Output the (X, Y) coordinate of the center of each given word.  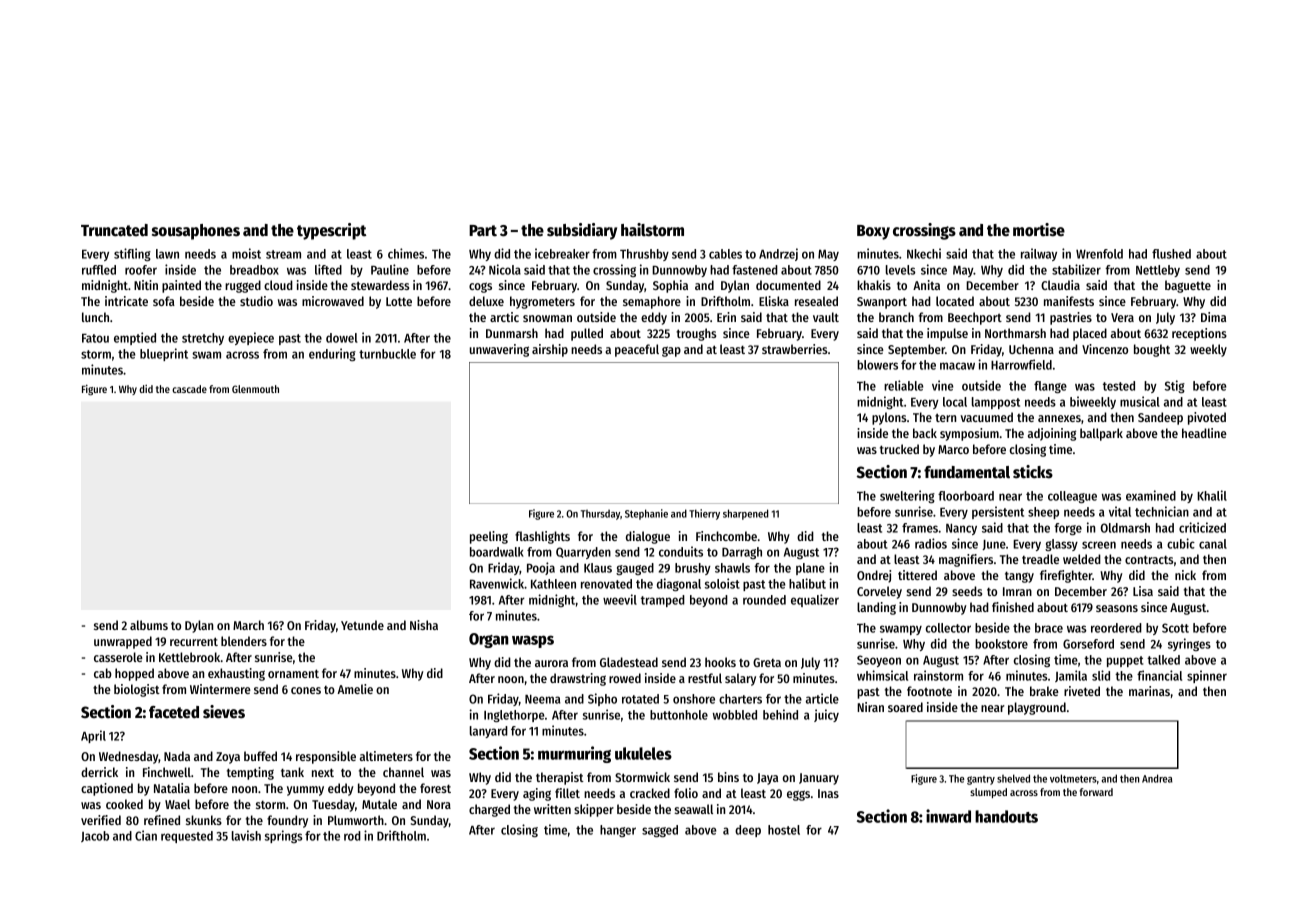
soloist (722, 583)
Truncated (114, 230)
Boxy (873, 232)
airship (550, 350)
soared (905, 707)
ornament (293, 673)
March (248, 625)
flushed (1171, 254)
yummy (305, 791)
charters (740, 699)
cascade (189, 389)
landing (876, 608)
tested (1119, 386)
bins (728, 777)
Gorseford (1088, 644)
